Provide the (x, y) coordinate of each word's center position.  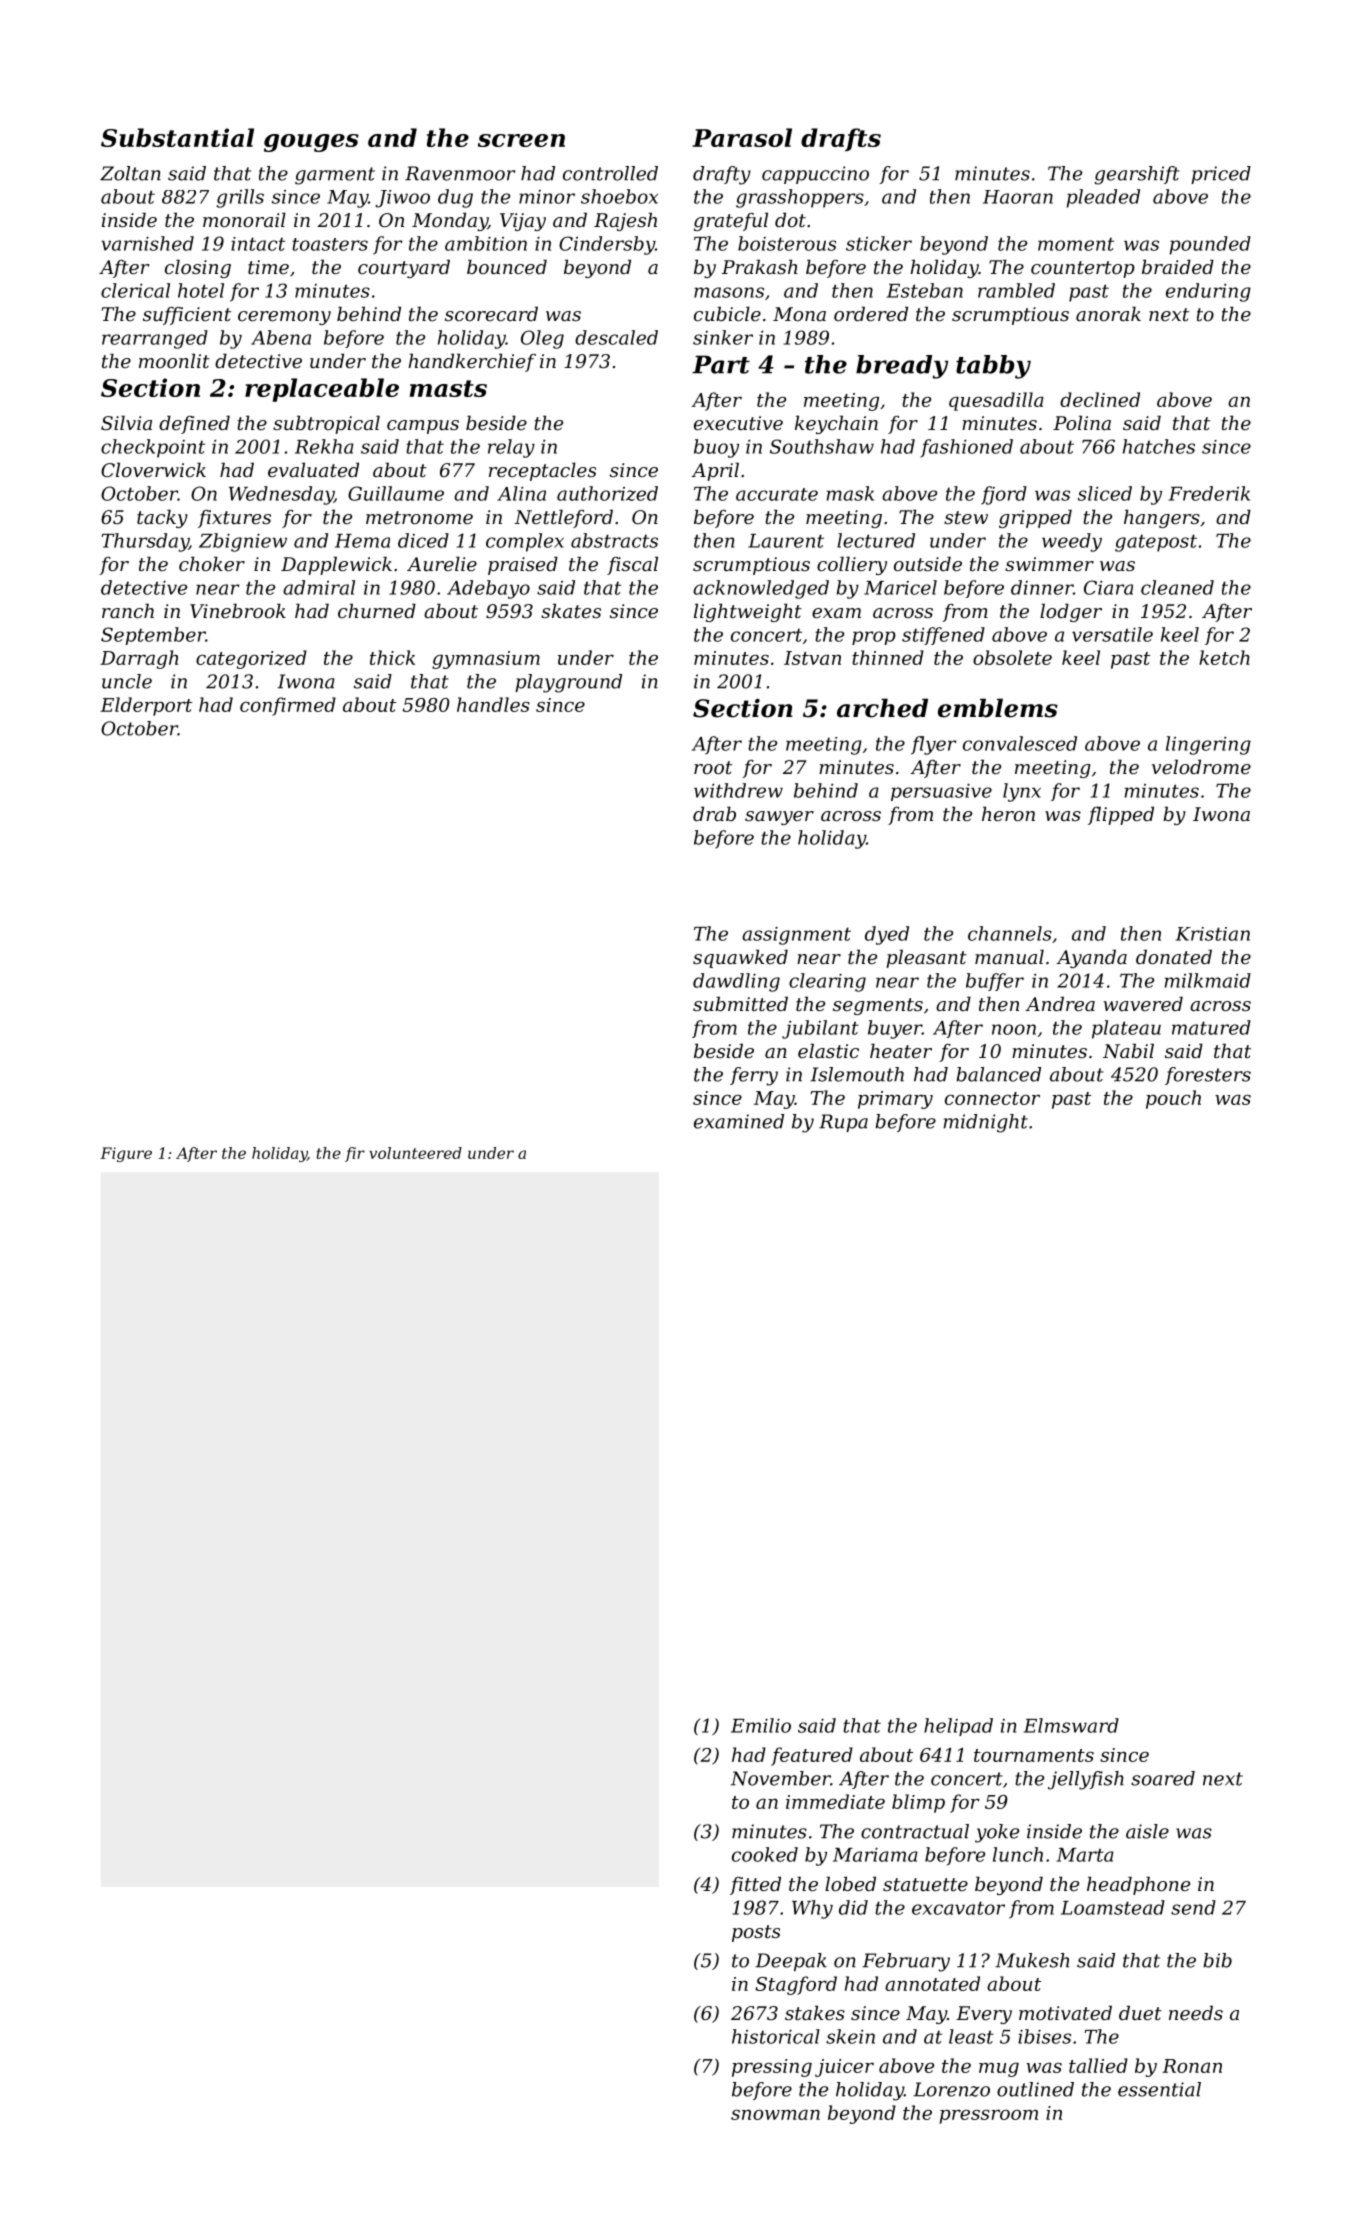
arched (882, 708)
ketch (1224, 657)
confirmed (288, 706)
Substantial (177, 137)
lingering (1208, 745)
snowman (775, 2115)
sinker (723, 337)
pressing (772, 2068)
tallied (1098, 2065)
